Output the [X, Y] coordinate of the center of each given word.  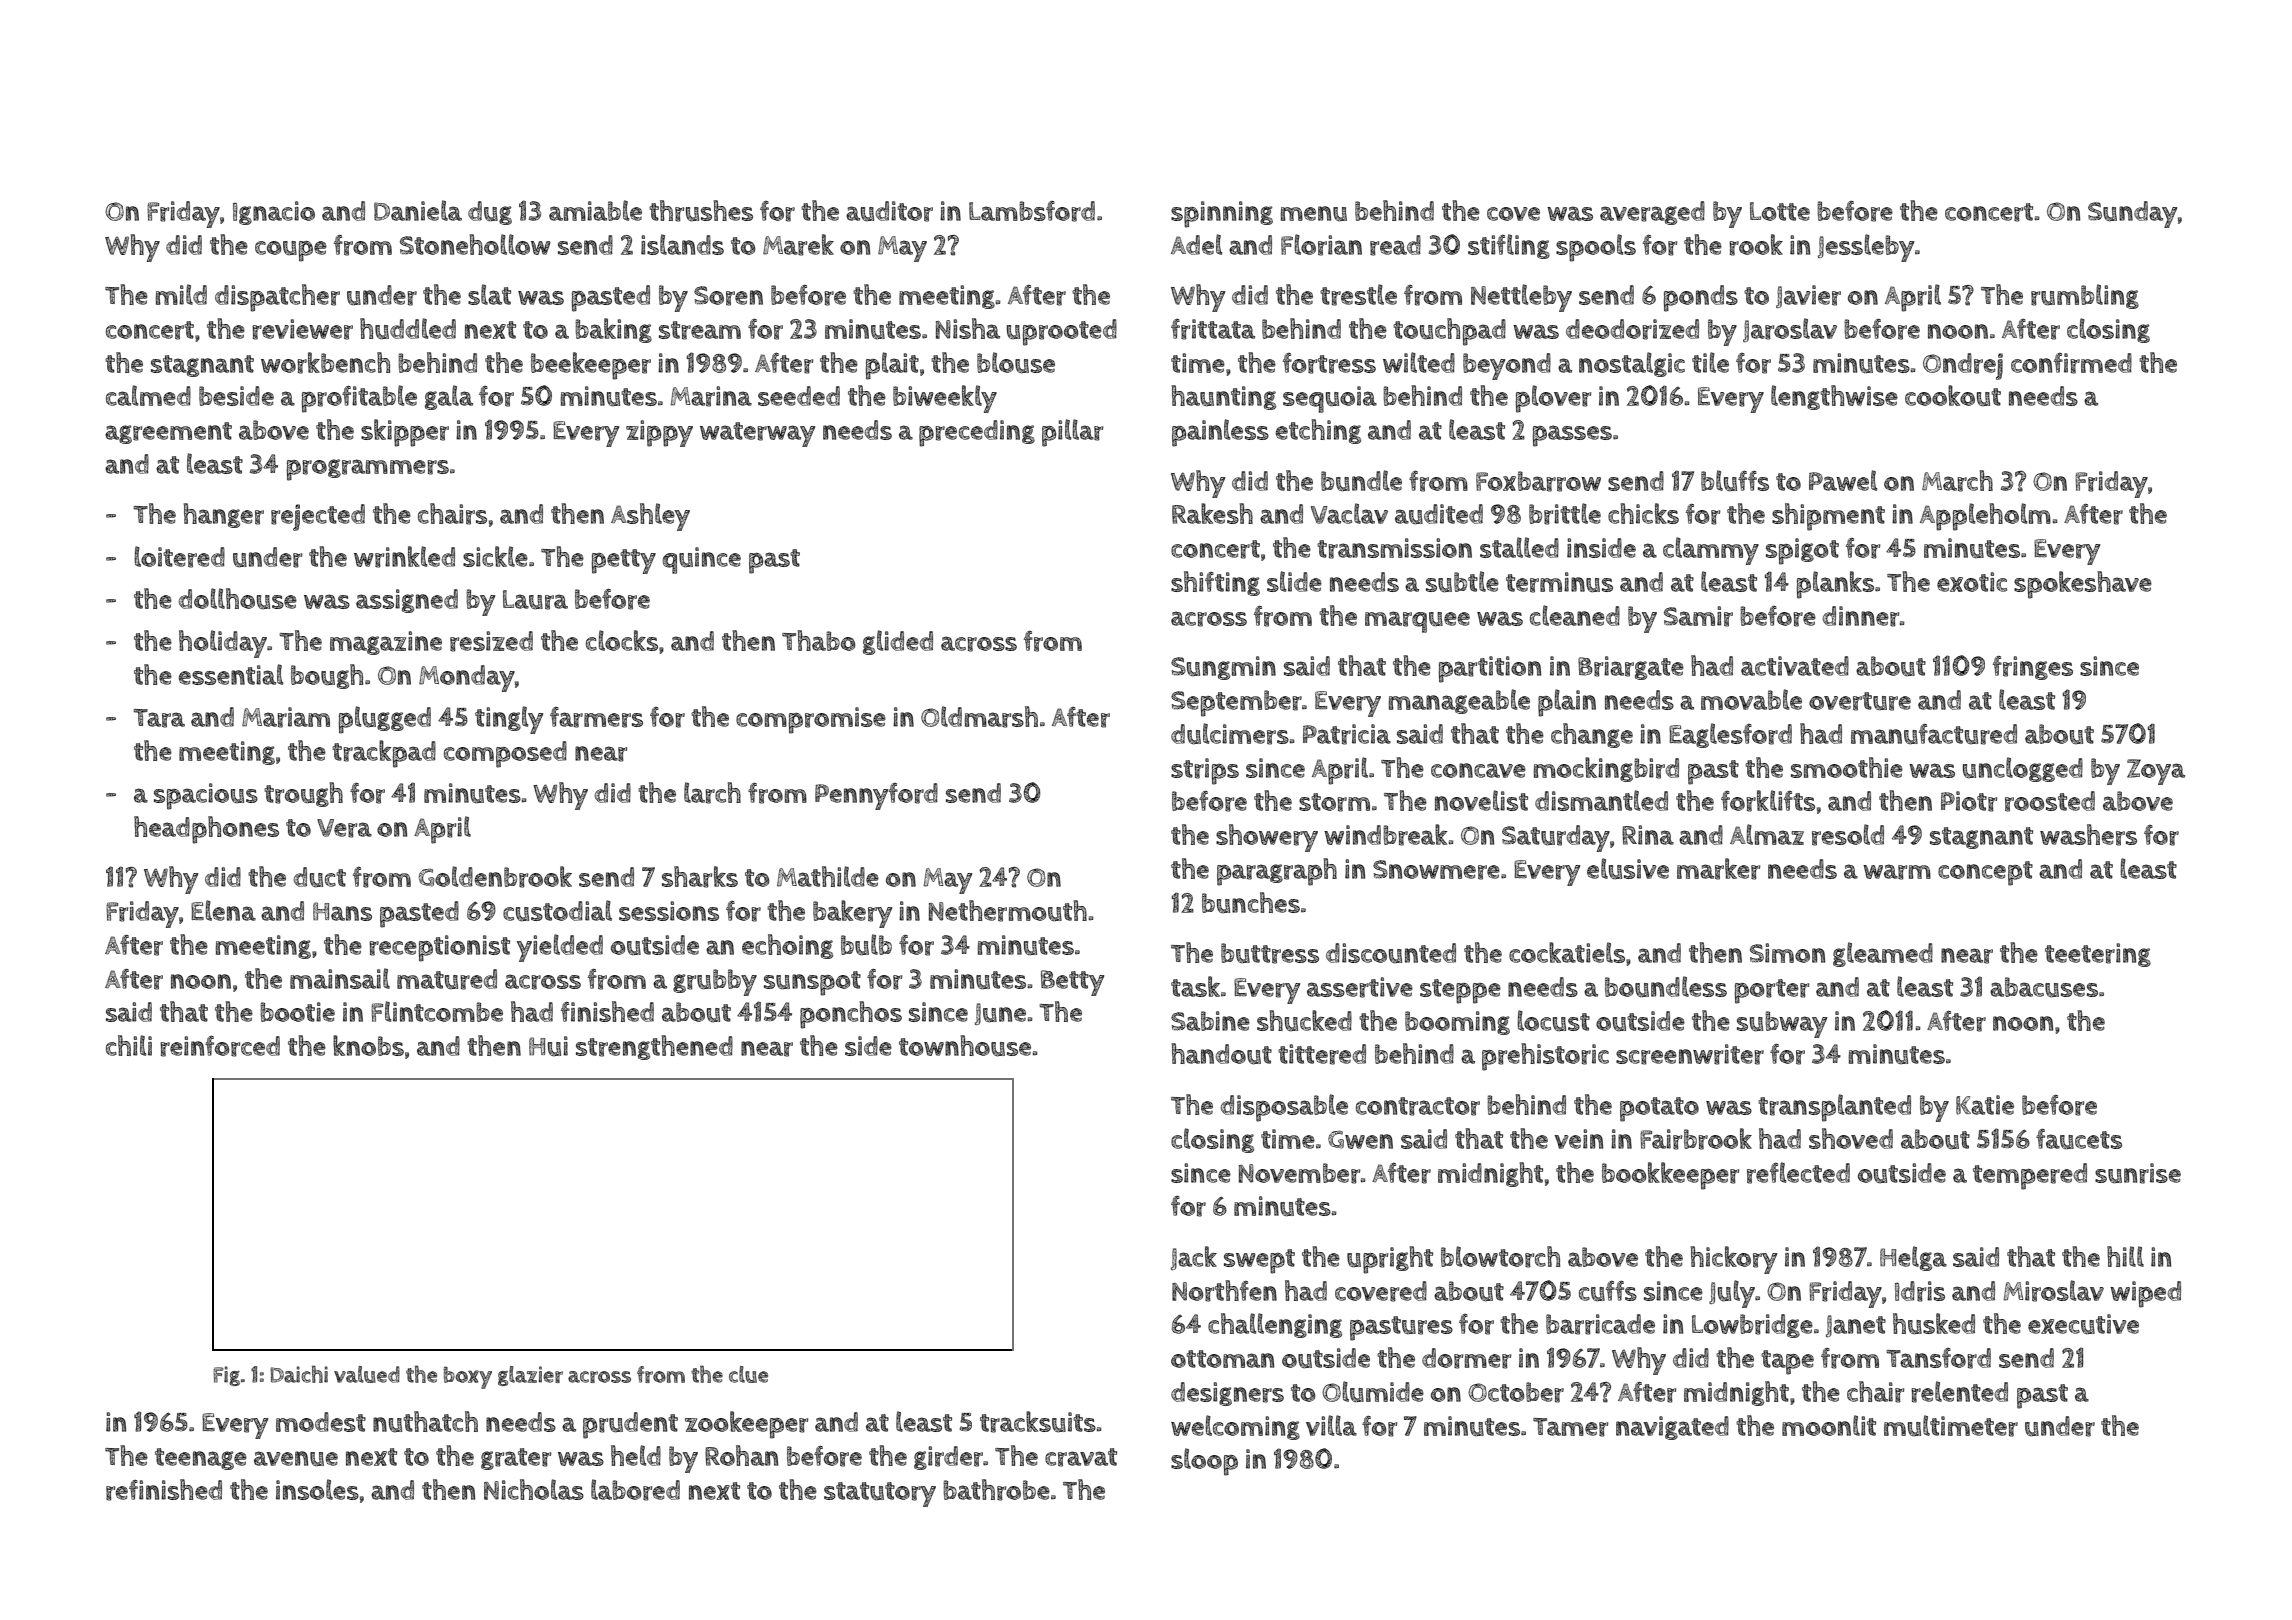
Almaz [1767, 834]
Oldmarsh [979, 717]
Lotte [1780, 211]
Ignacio [274, 213]
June [1000, 1014]
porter [1772, 991]
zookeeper [747, 1425]
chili [129, 1045]
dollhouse [237, 599]
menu [1314, 213]
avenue [296, 1458]
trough [303, 794]
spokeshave [2083, 585]
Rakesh [1212, 513]
